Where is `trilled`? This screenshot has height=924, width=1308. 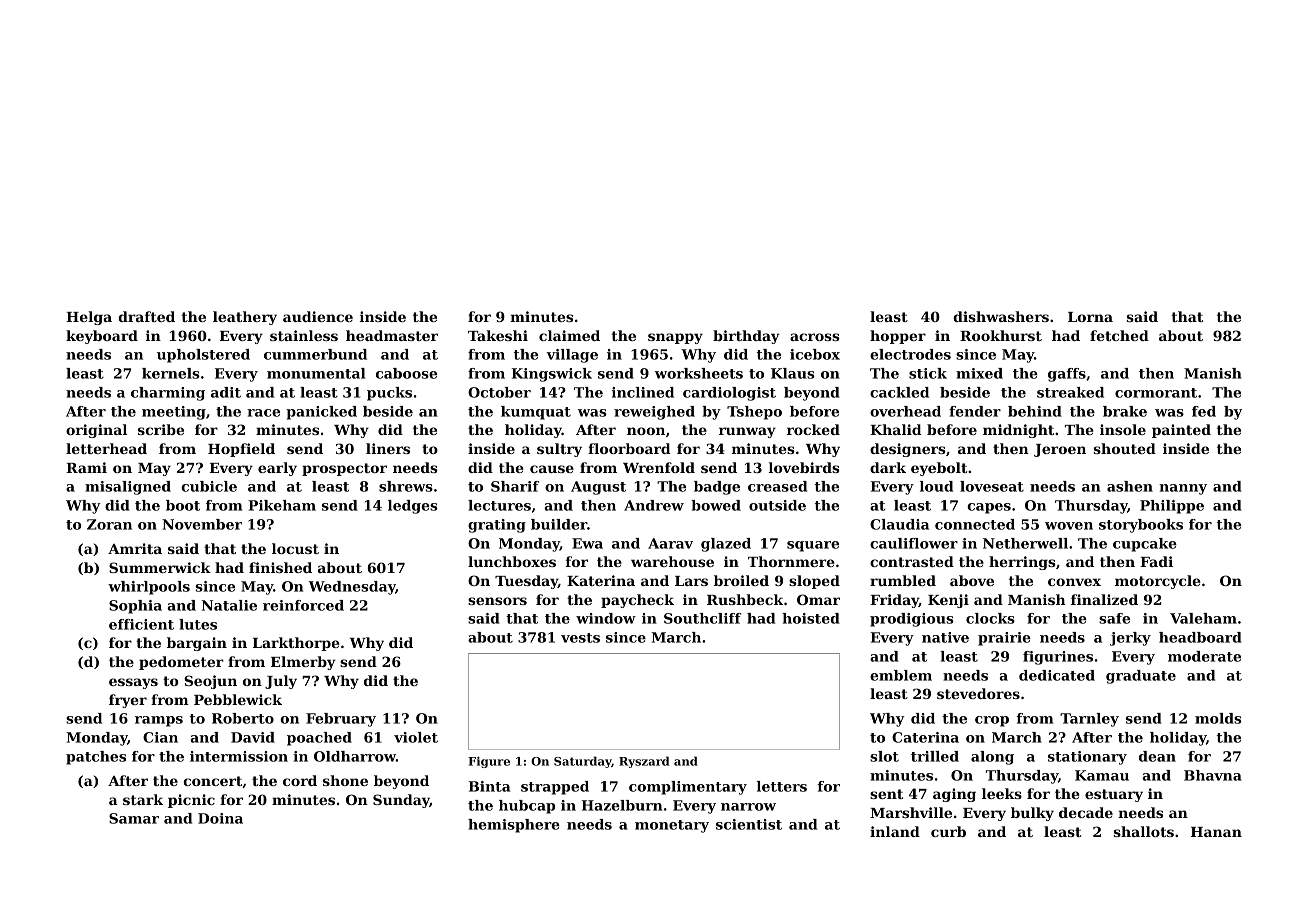
trilled is located at coordinates (935, 756).
